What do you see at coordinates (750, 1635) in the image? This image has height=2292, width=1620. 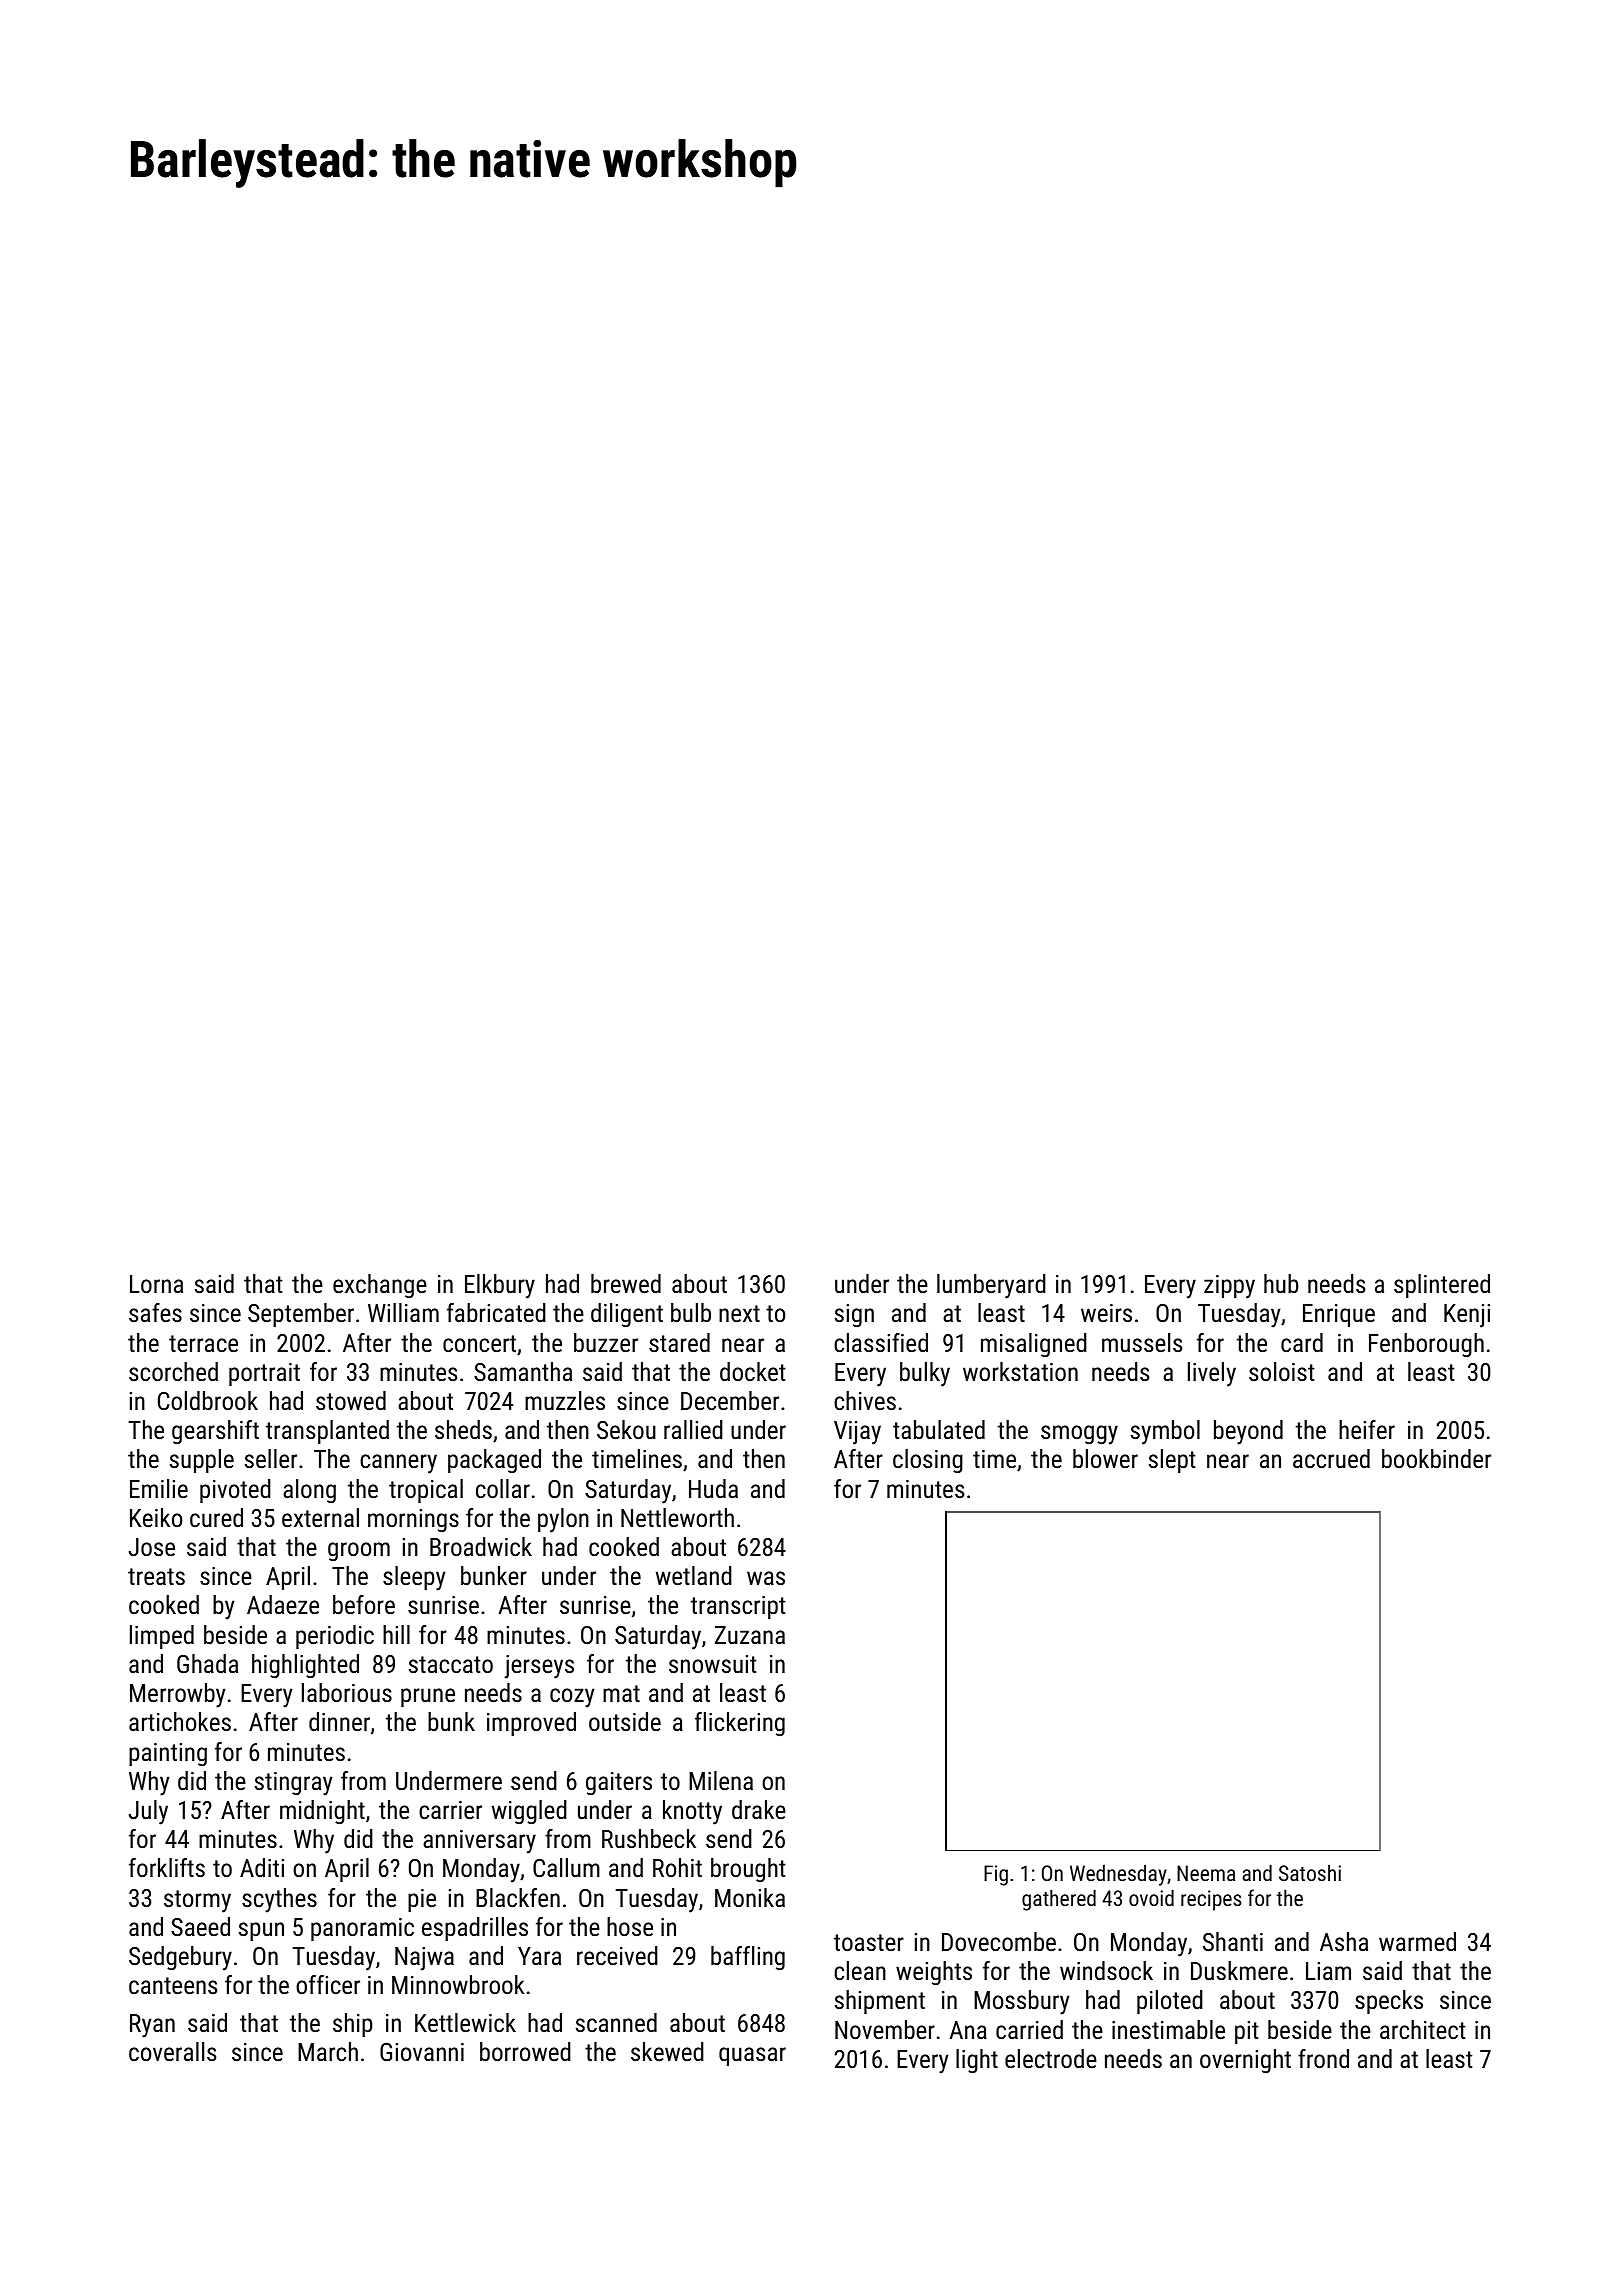 I see `Zuzana` at bounding box center [750, 1635].
